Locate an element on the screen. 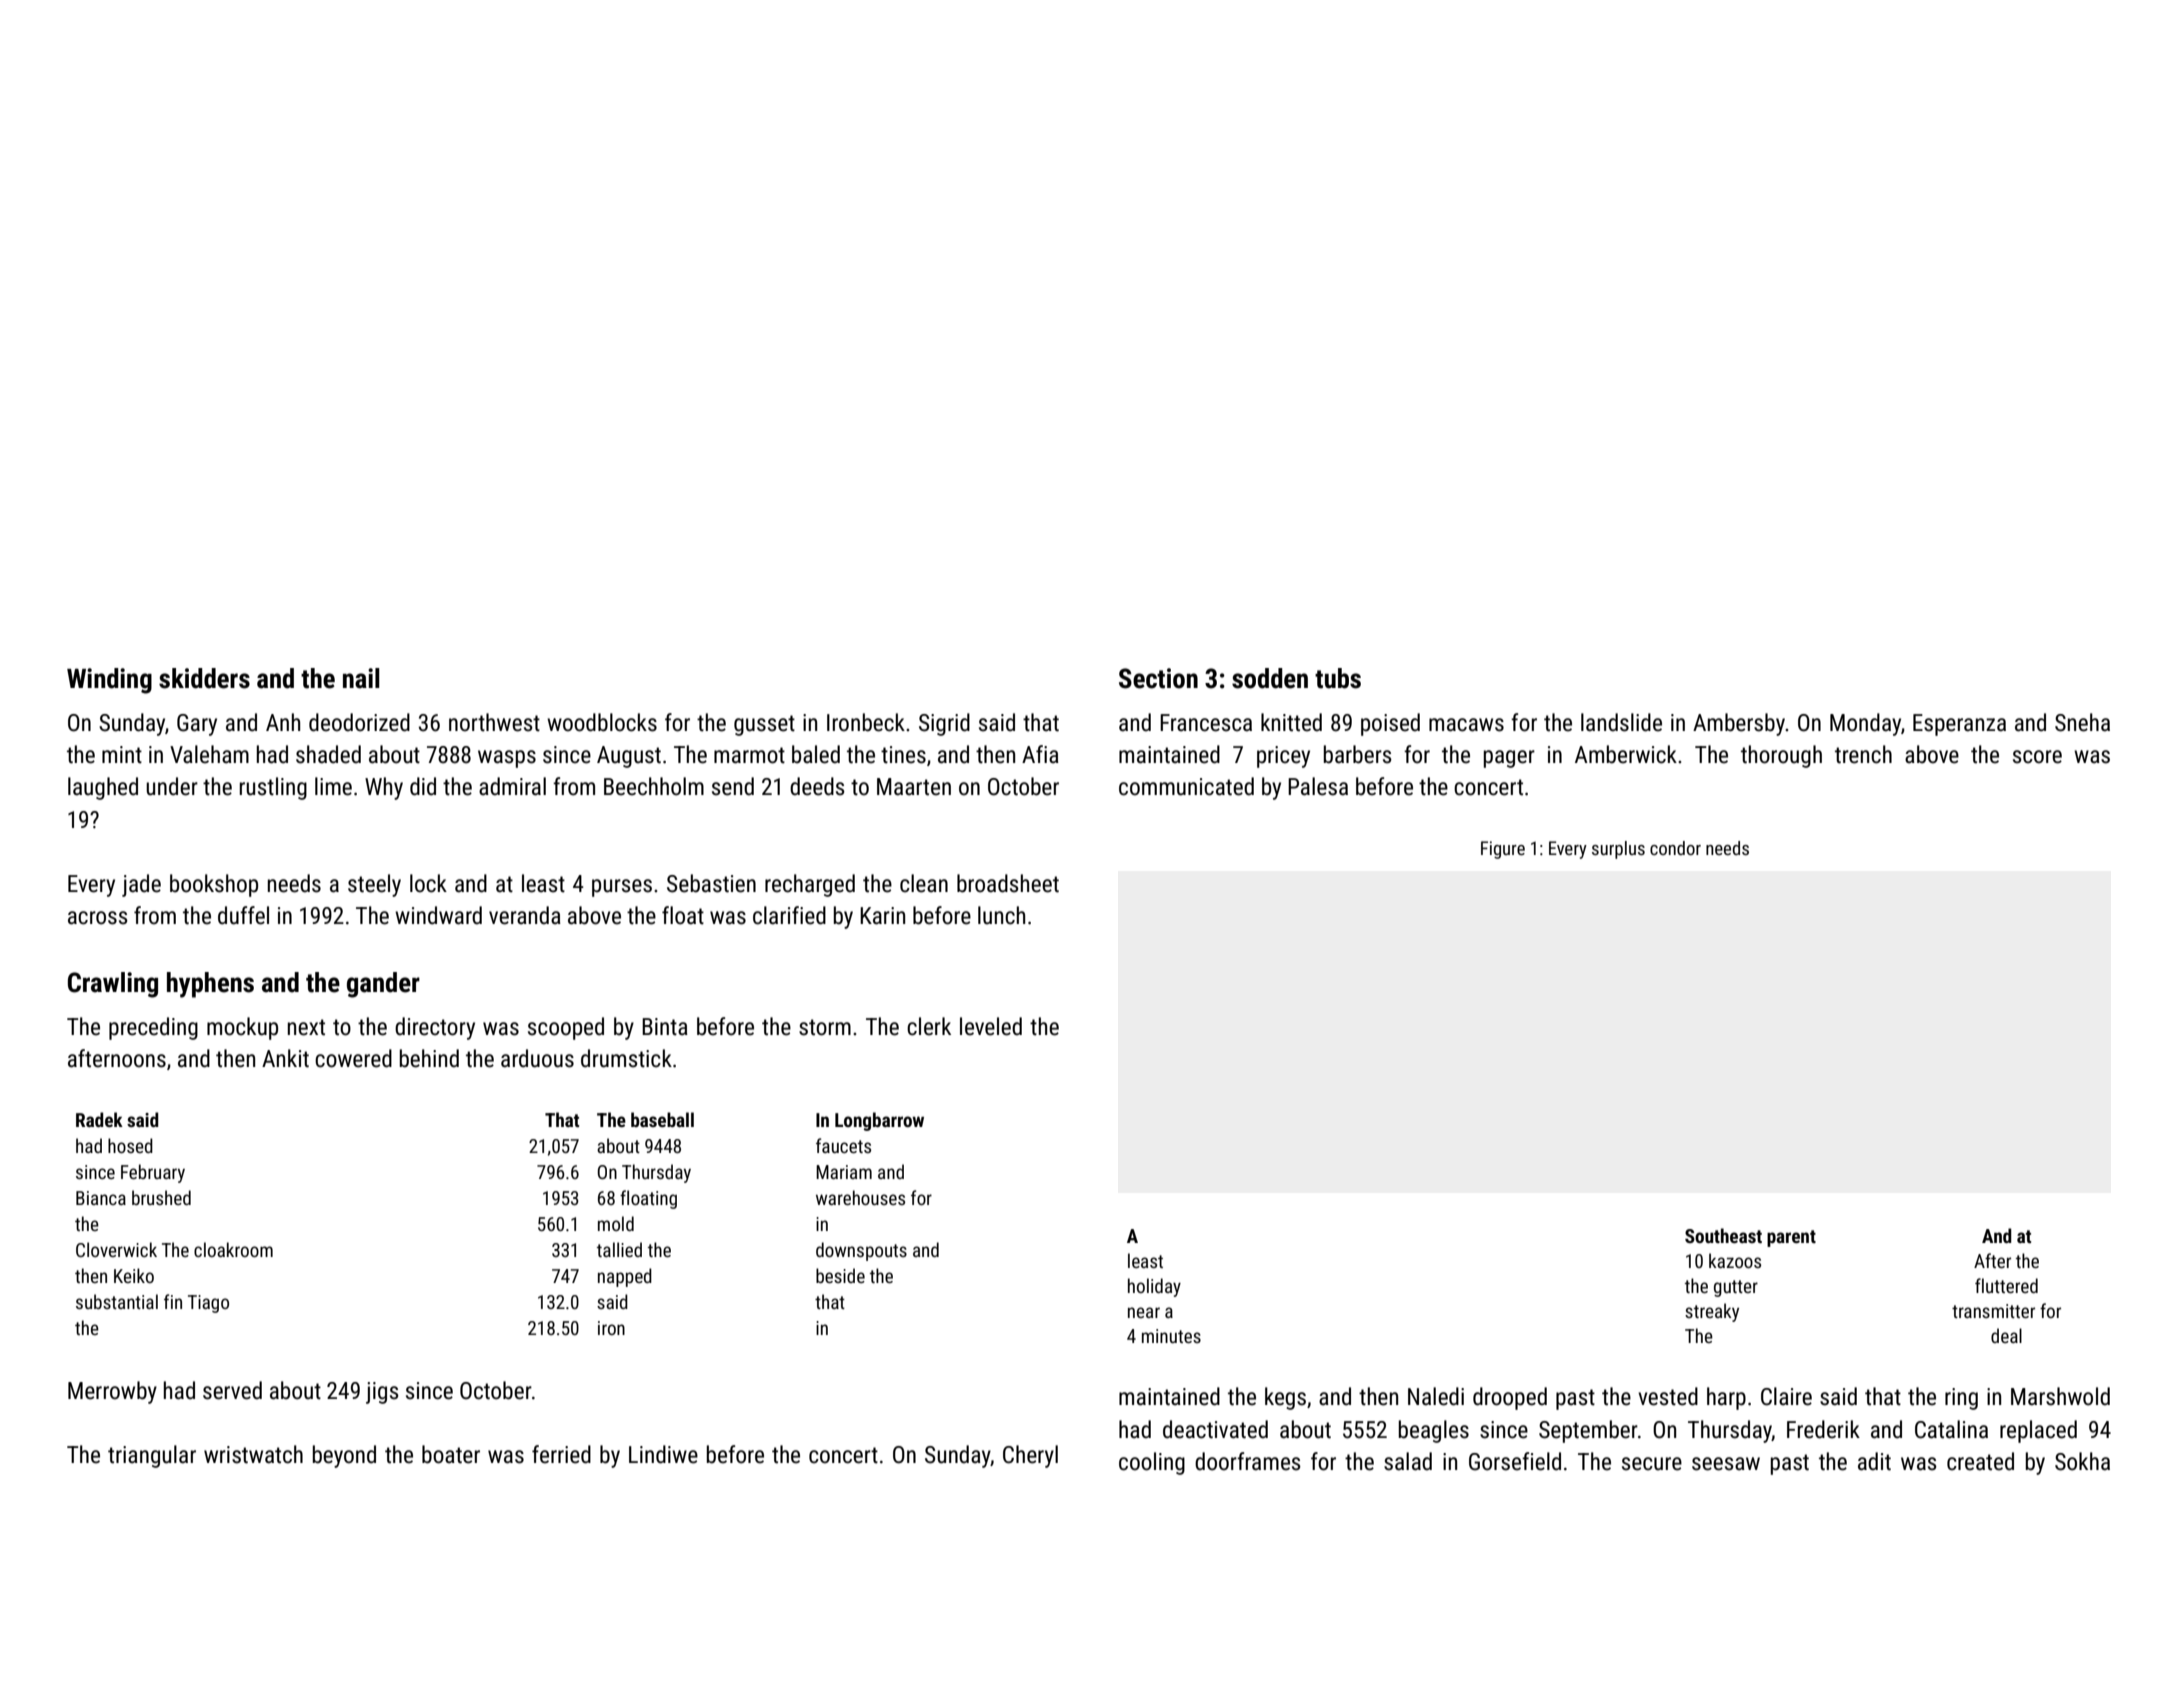  broadsheet is located at coordinates (1008, 883).
